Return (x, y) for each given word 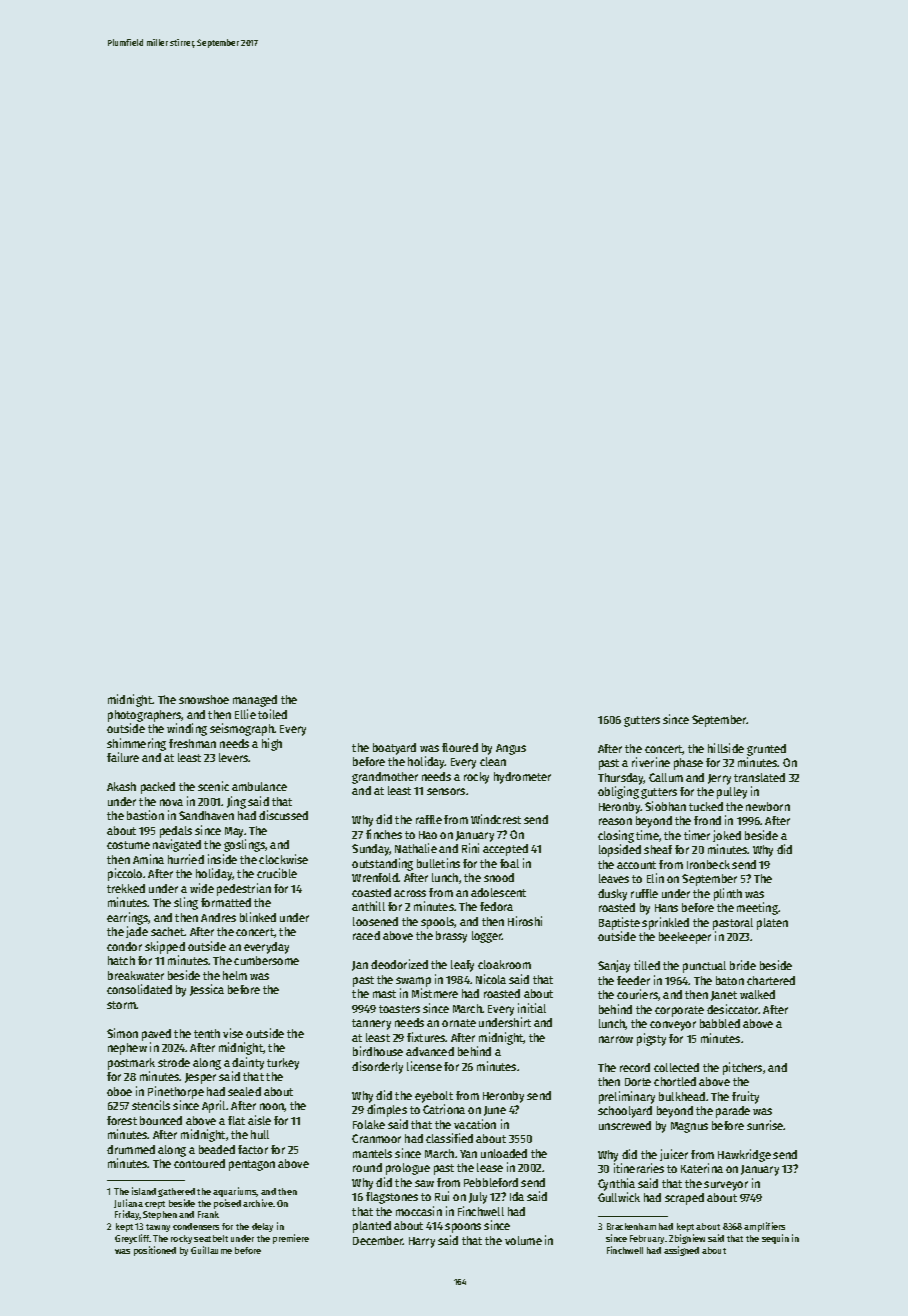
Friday (127, 1215)
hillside (726, 748)
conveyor (673, 1026)
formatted (226, 902)
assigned (681, 1251)
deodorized (399, 964)
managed (255, 701)
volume (523, 1240)
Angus (511, 749)
